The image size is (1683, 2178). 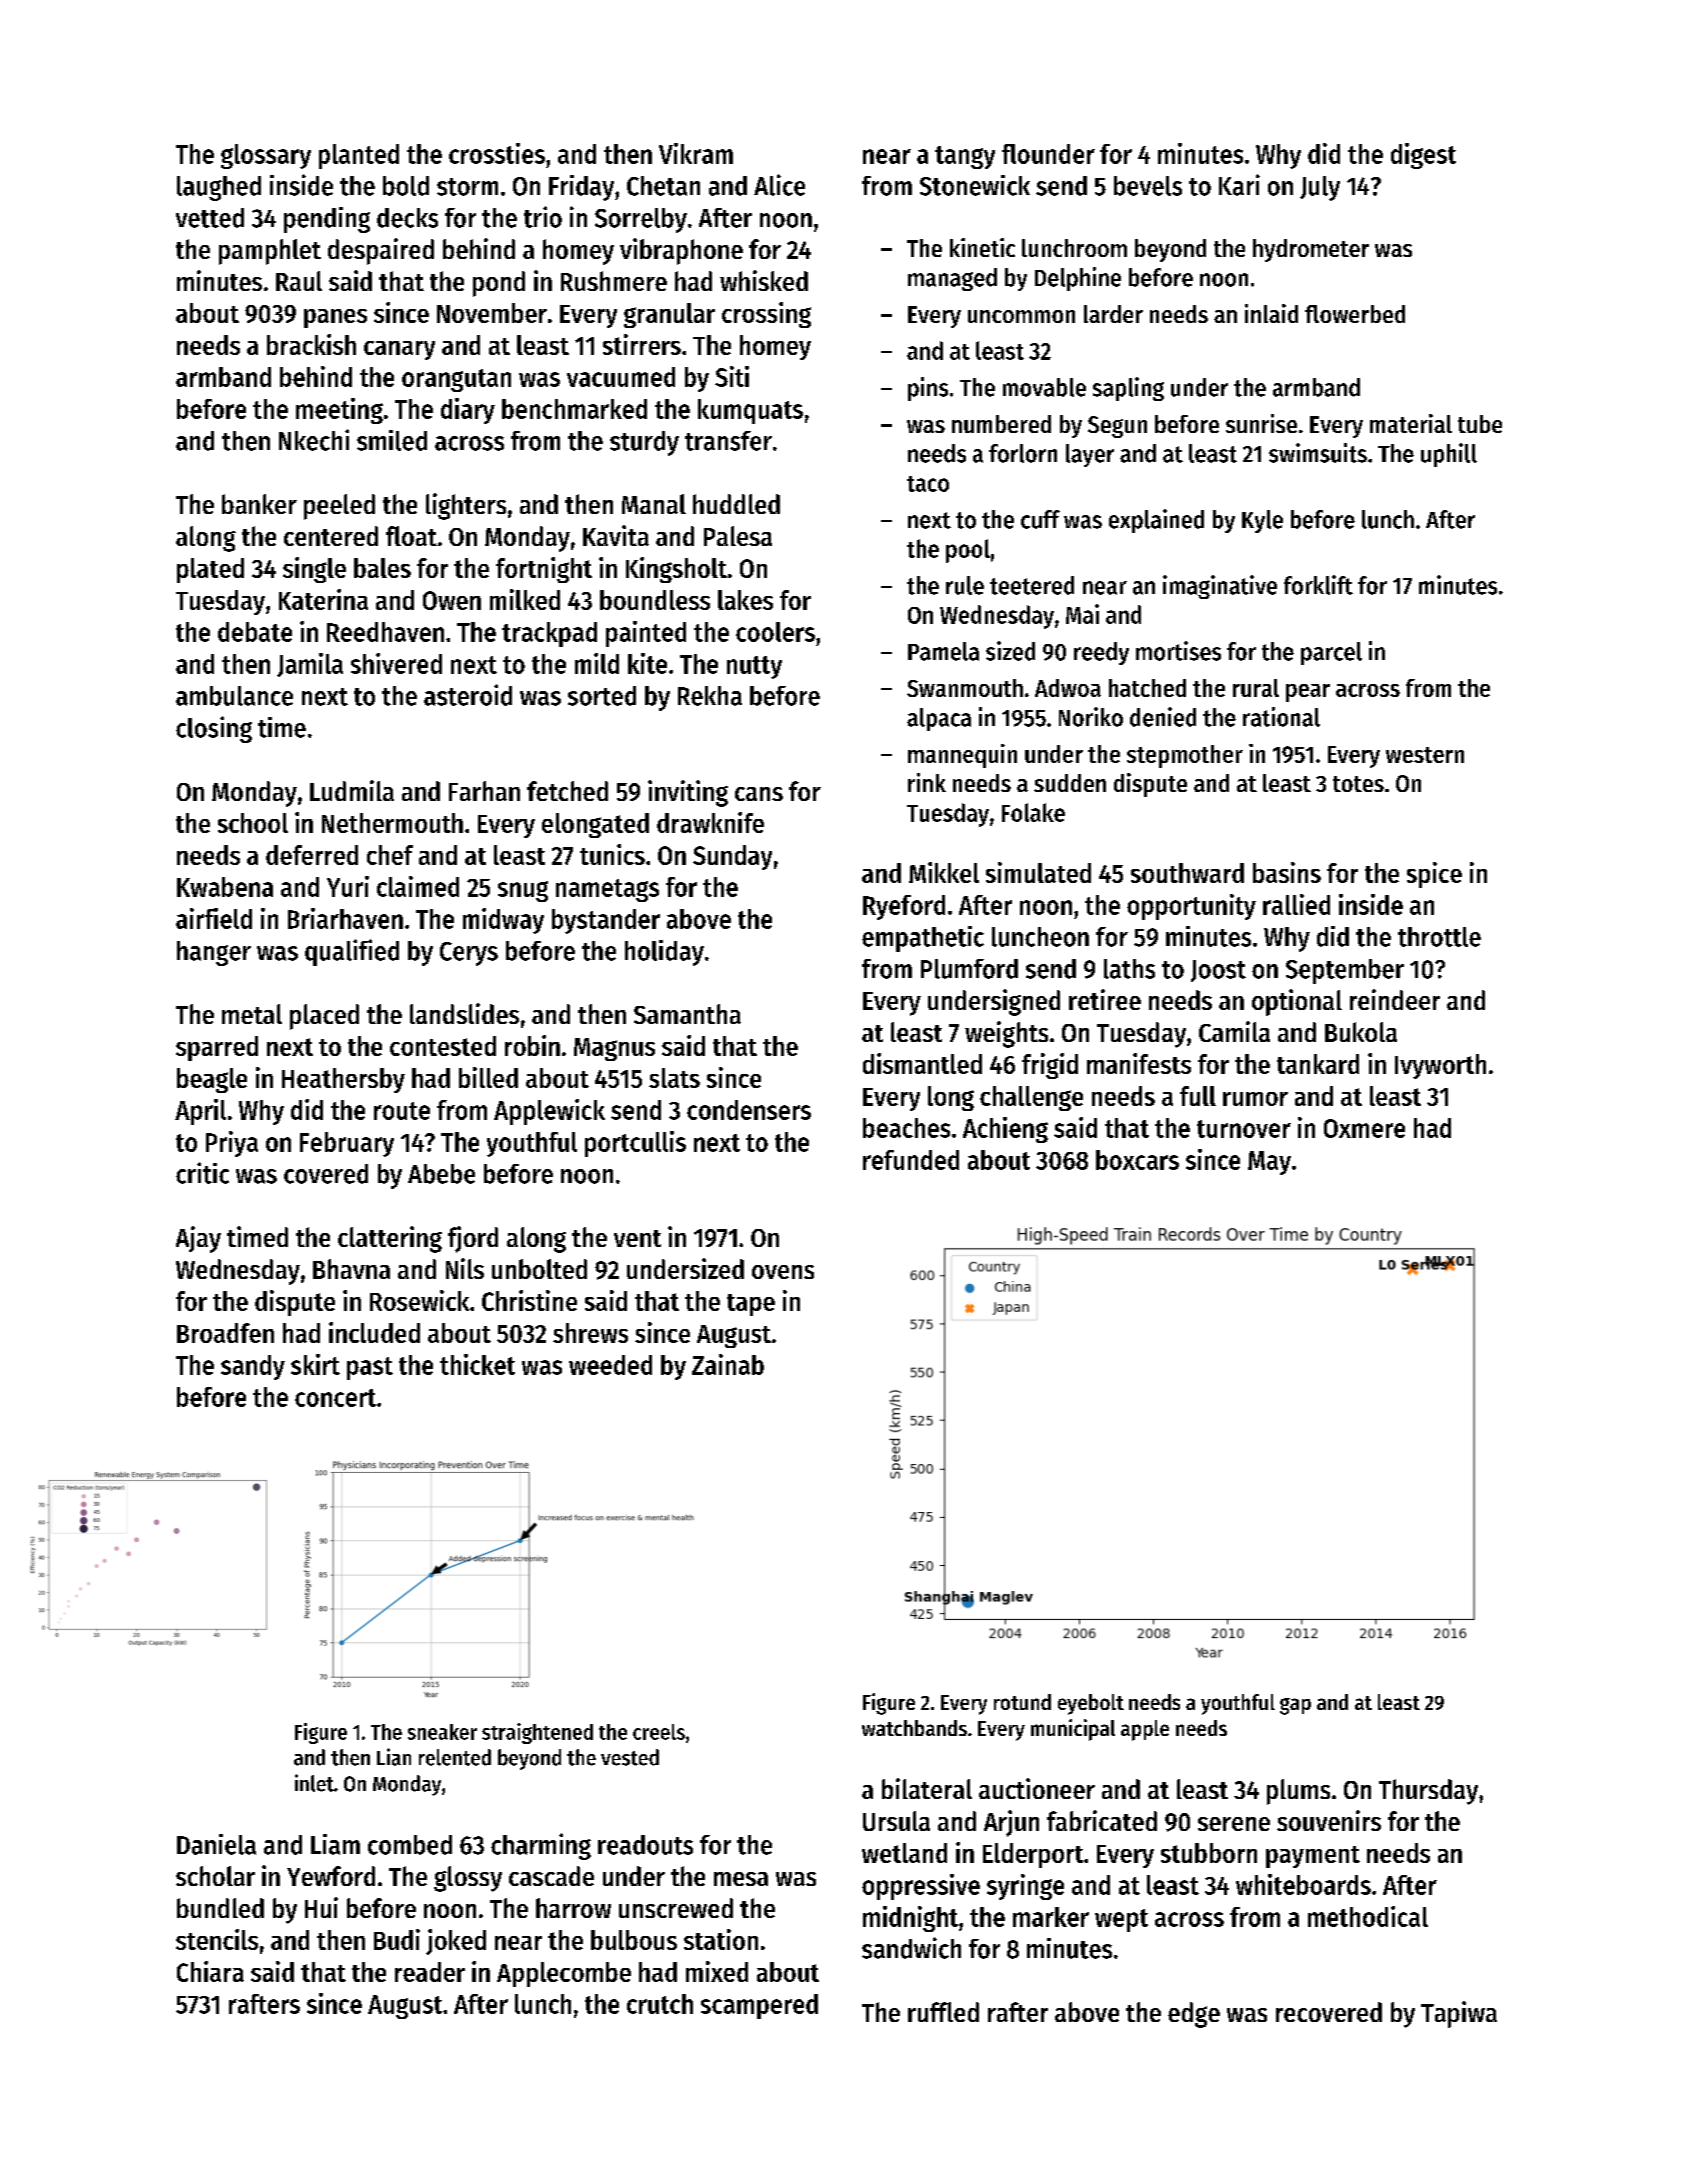 What do you see at coordinates (1423, 156) in the screenshot?
I see `digest` at bounding box center [1423, 156].
